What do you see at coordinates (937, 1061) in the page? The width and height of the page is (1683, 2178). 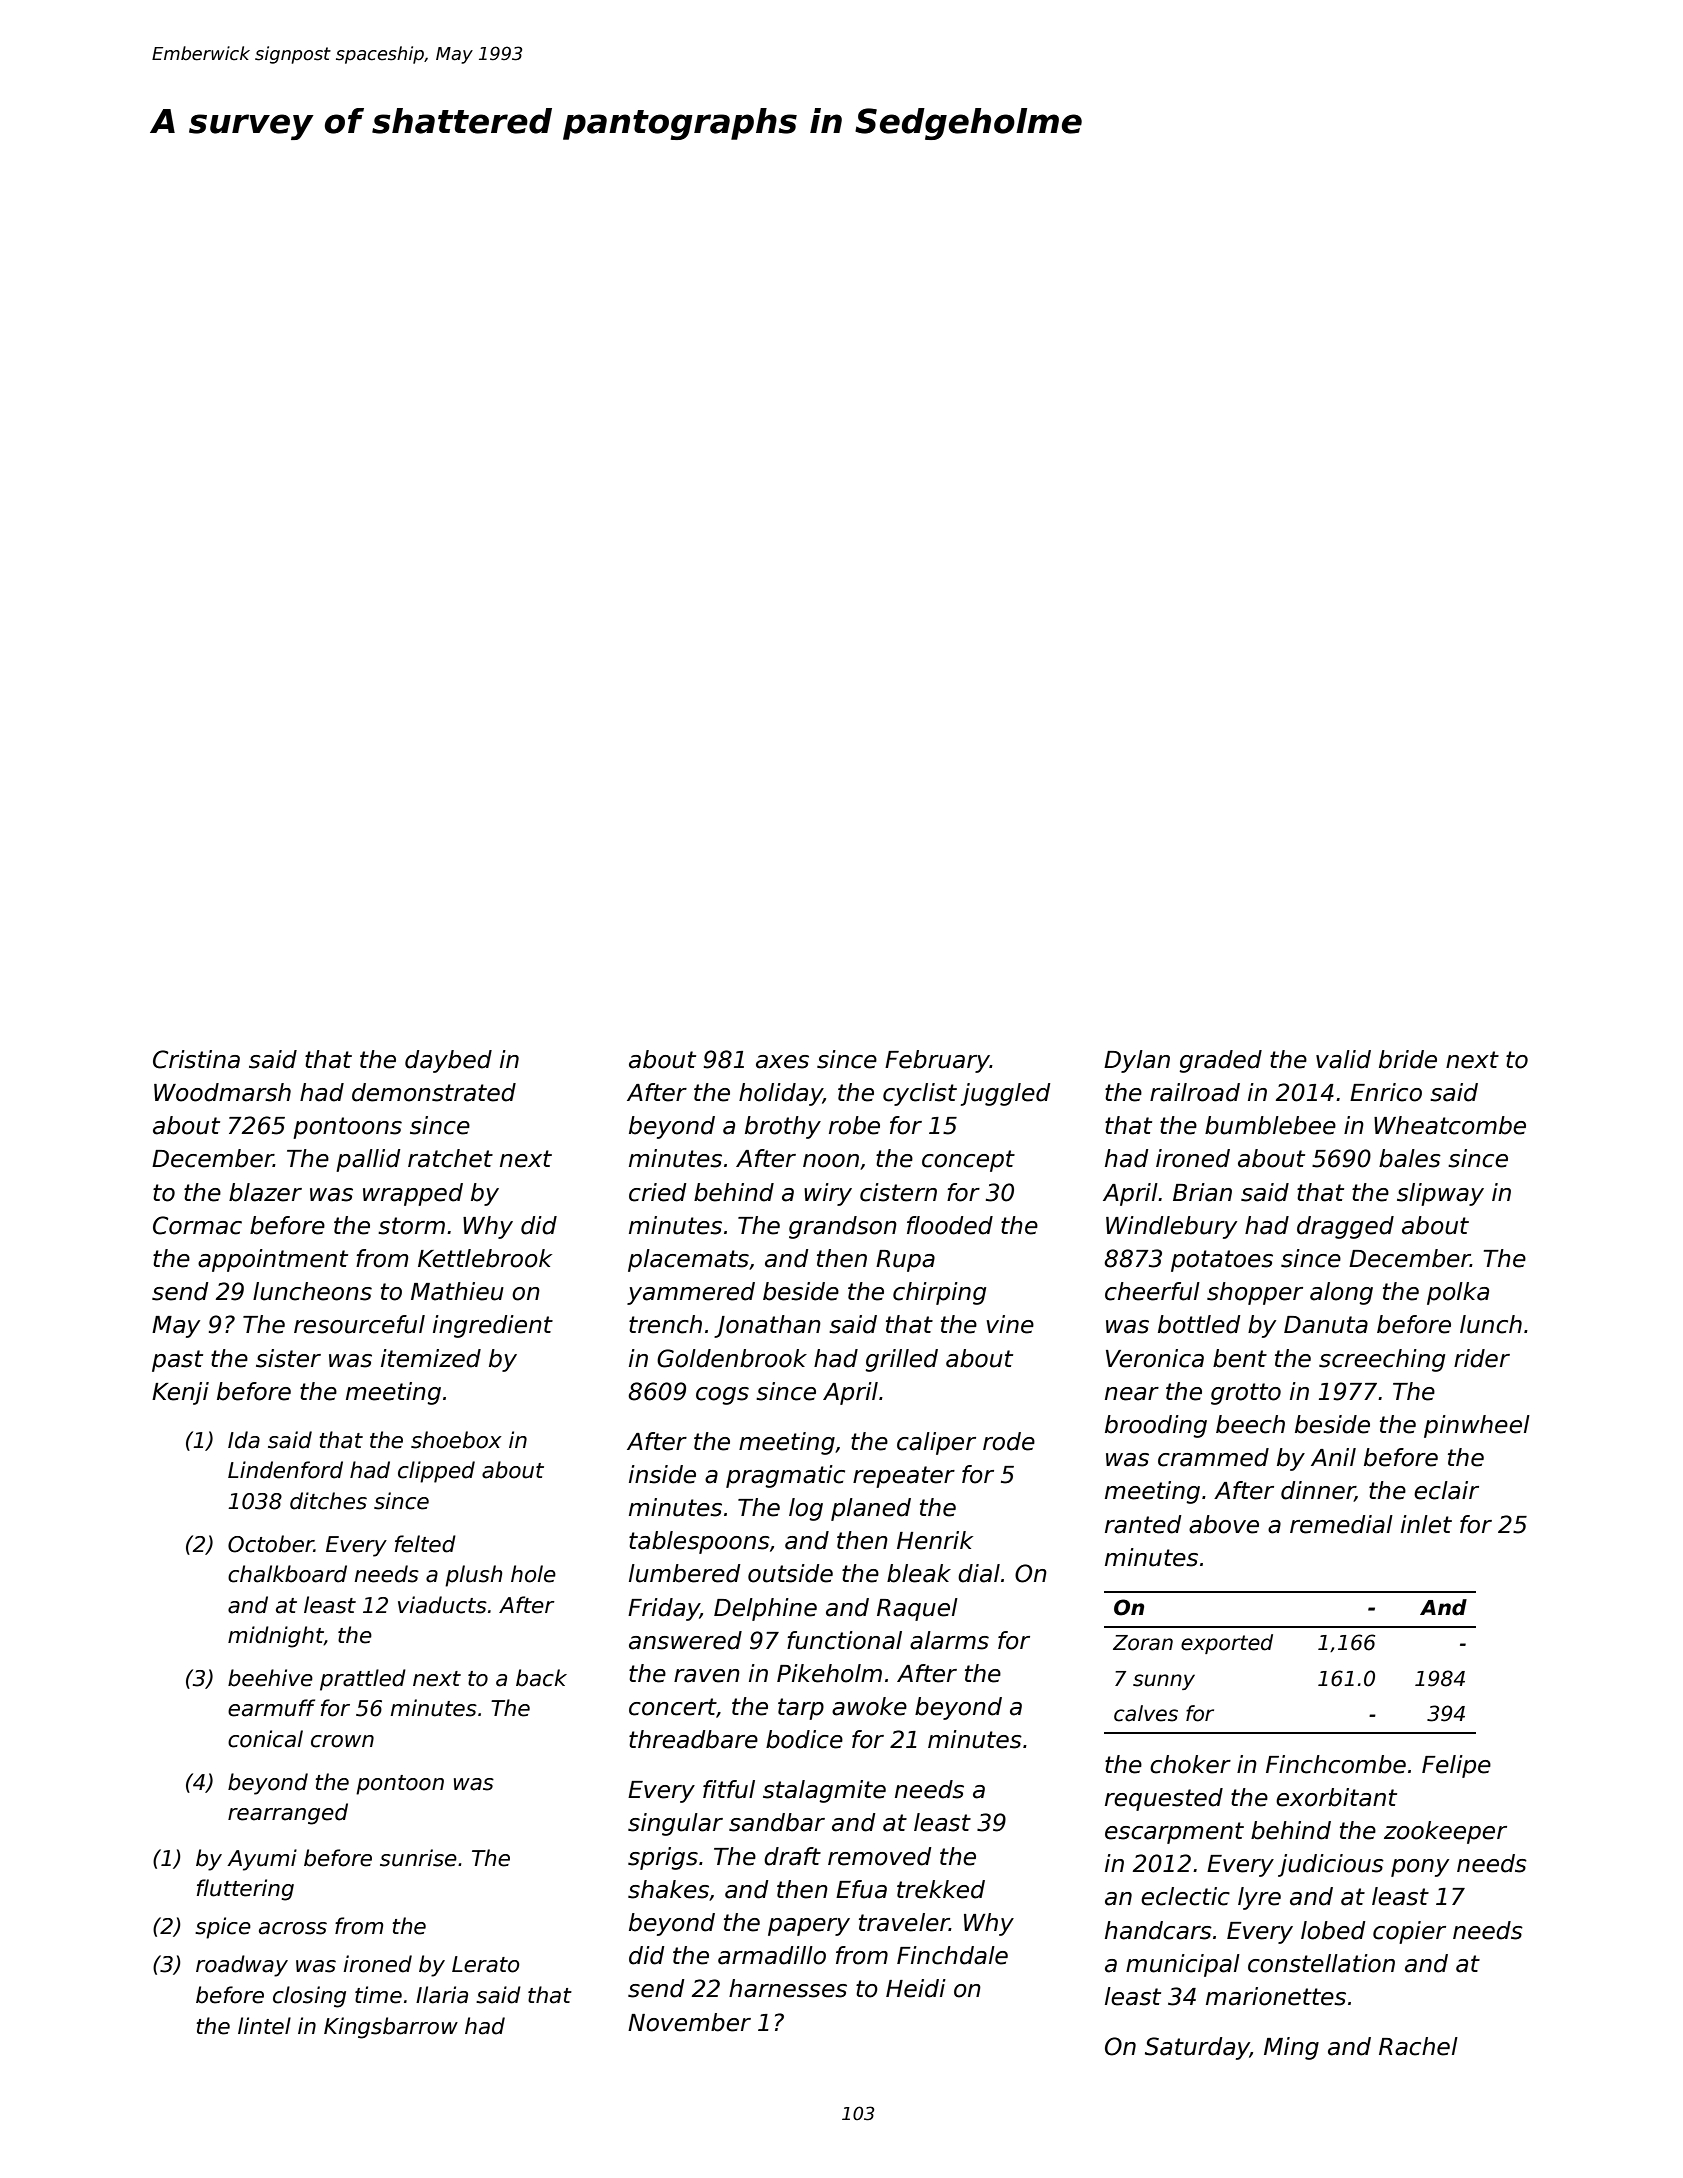 I see `February` at bounding box center [937, 1061].
